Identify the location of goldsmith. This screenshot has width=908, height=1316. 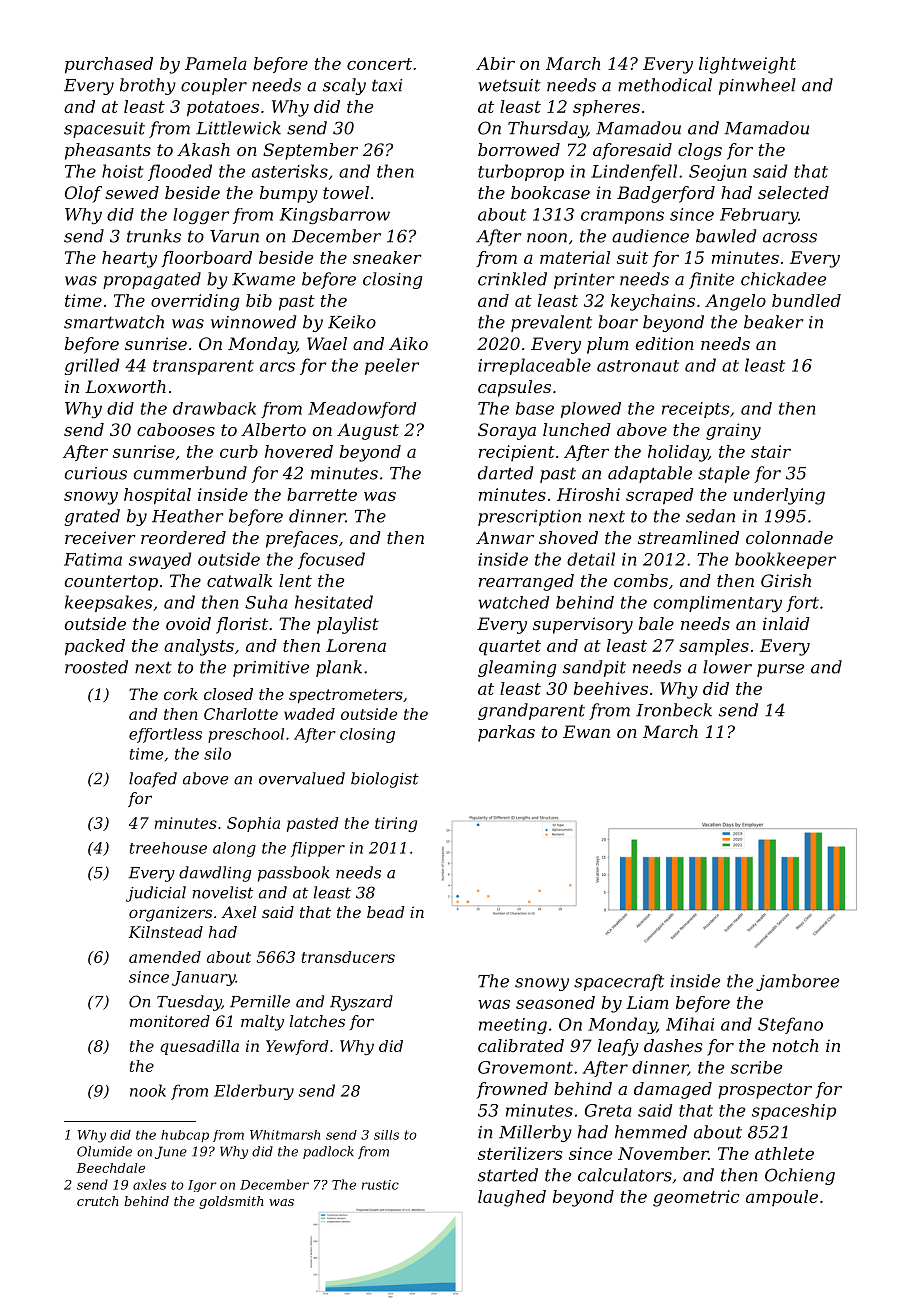
(231, 1202).
